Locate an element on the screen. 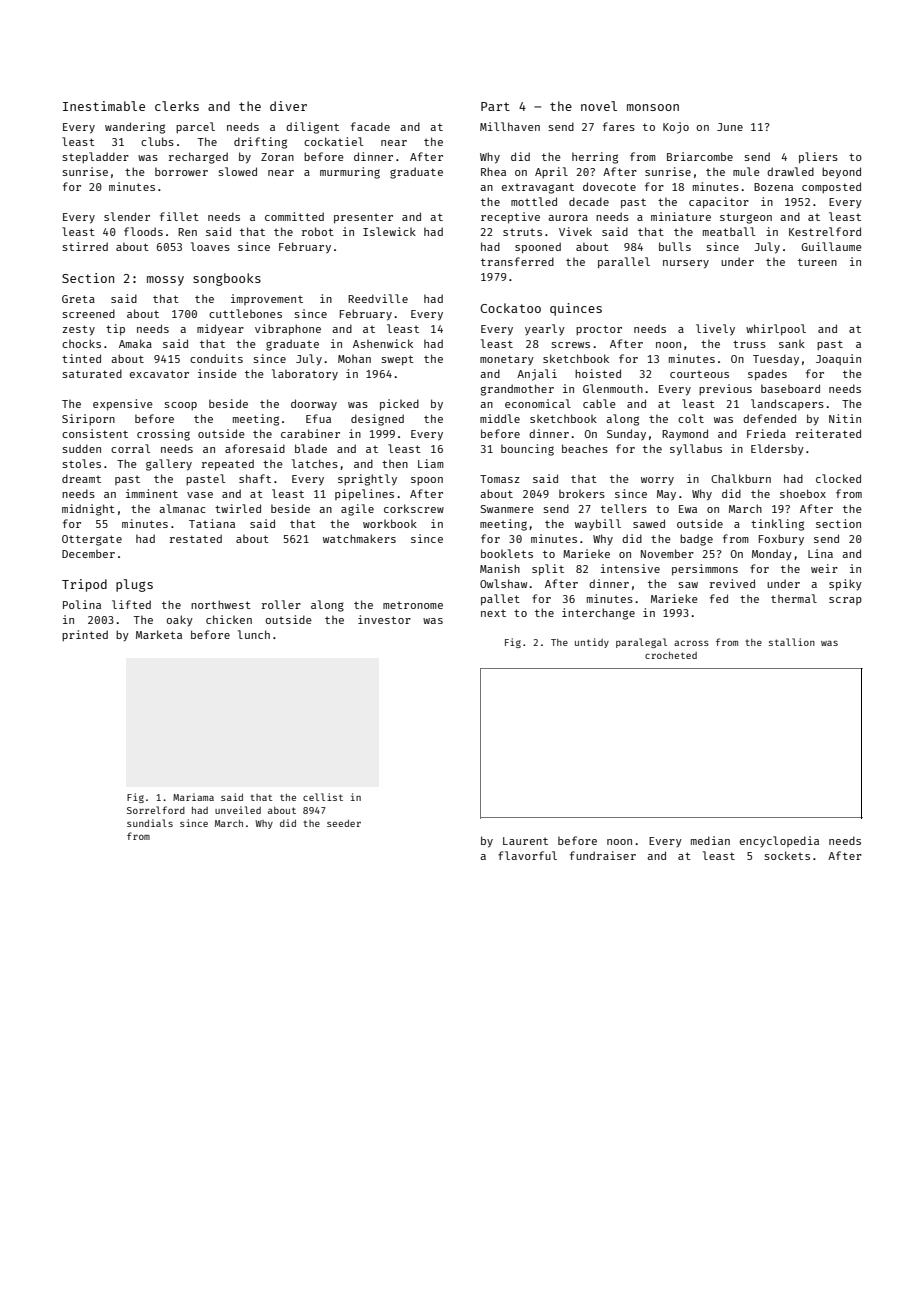  parallel is located at coordinates (624, 263).
